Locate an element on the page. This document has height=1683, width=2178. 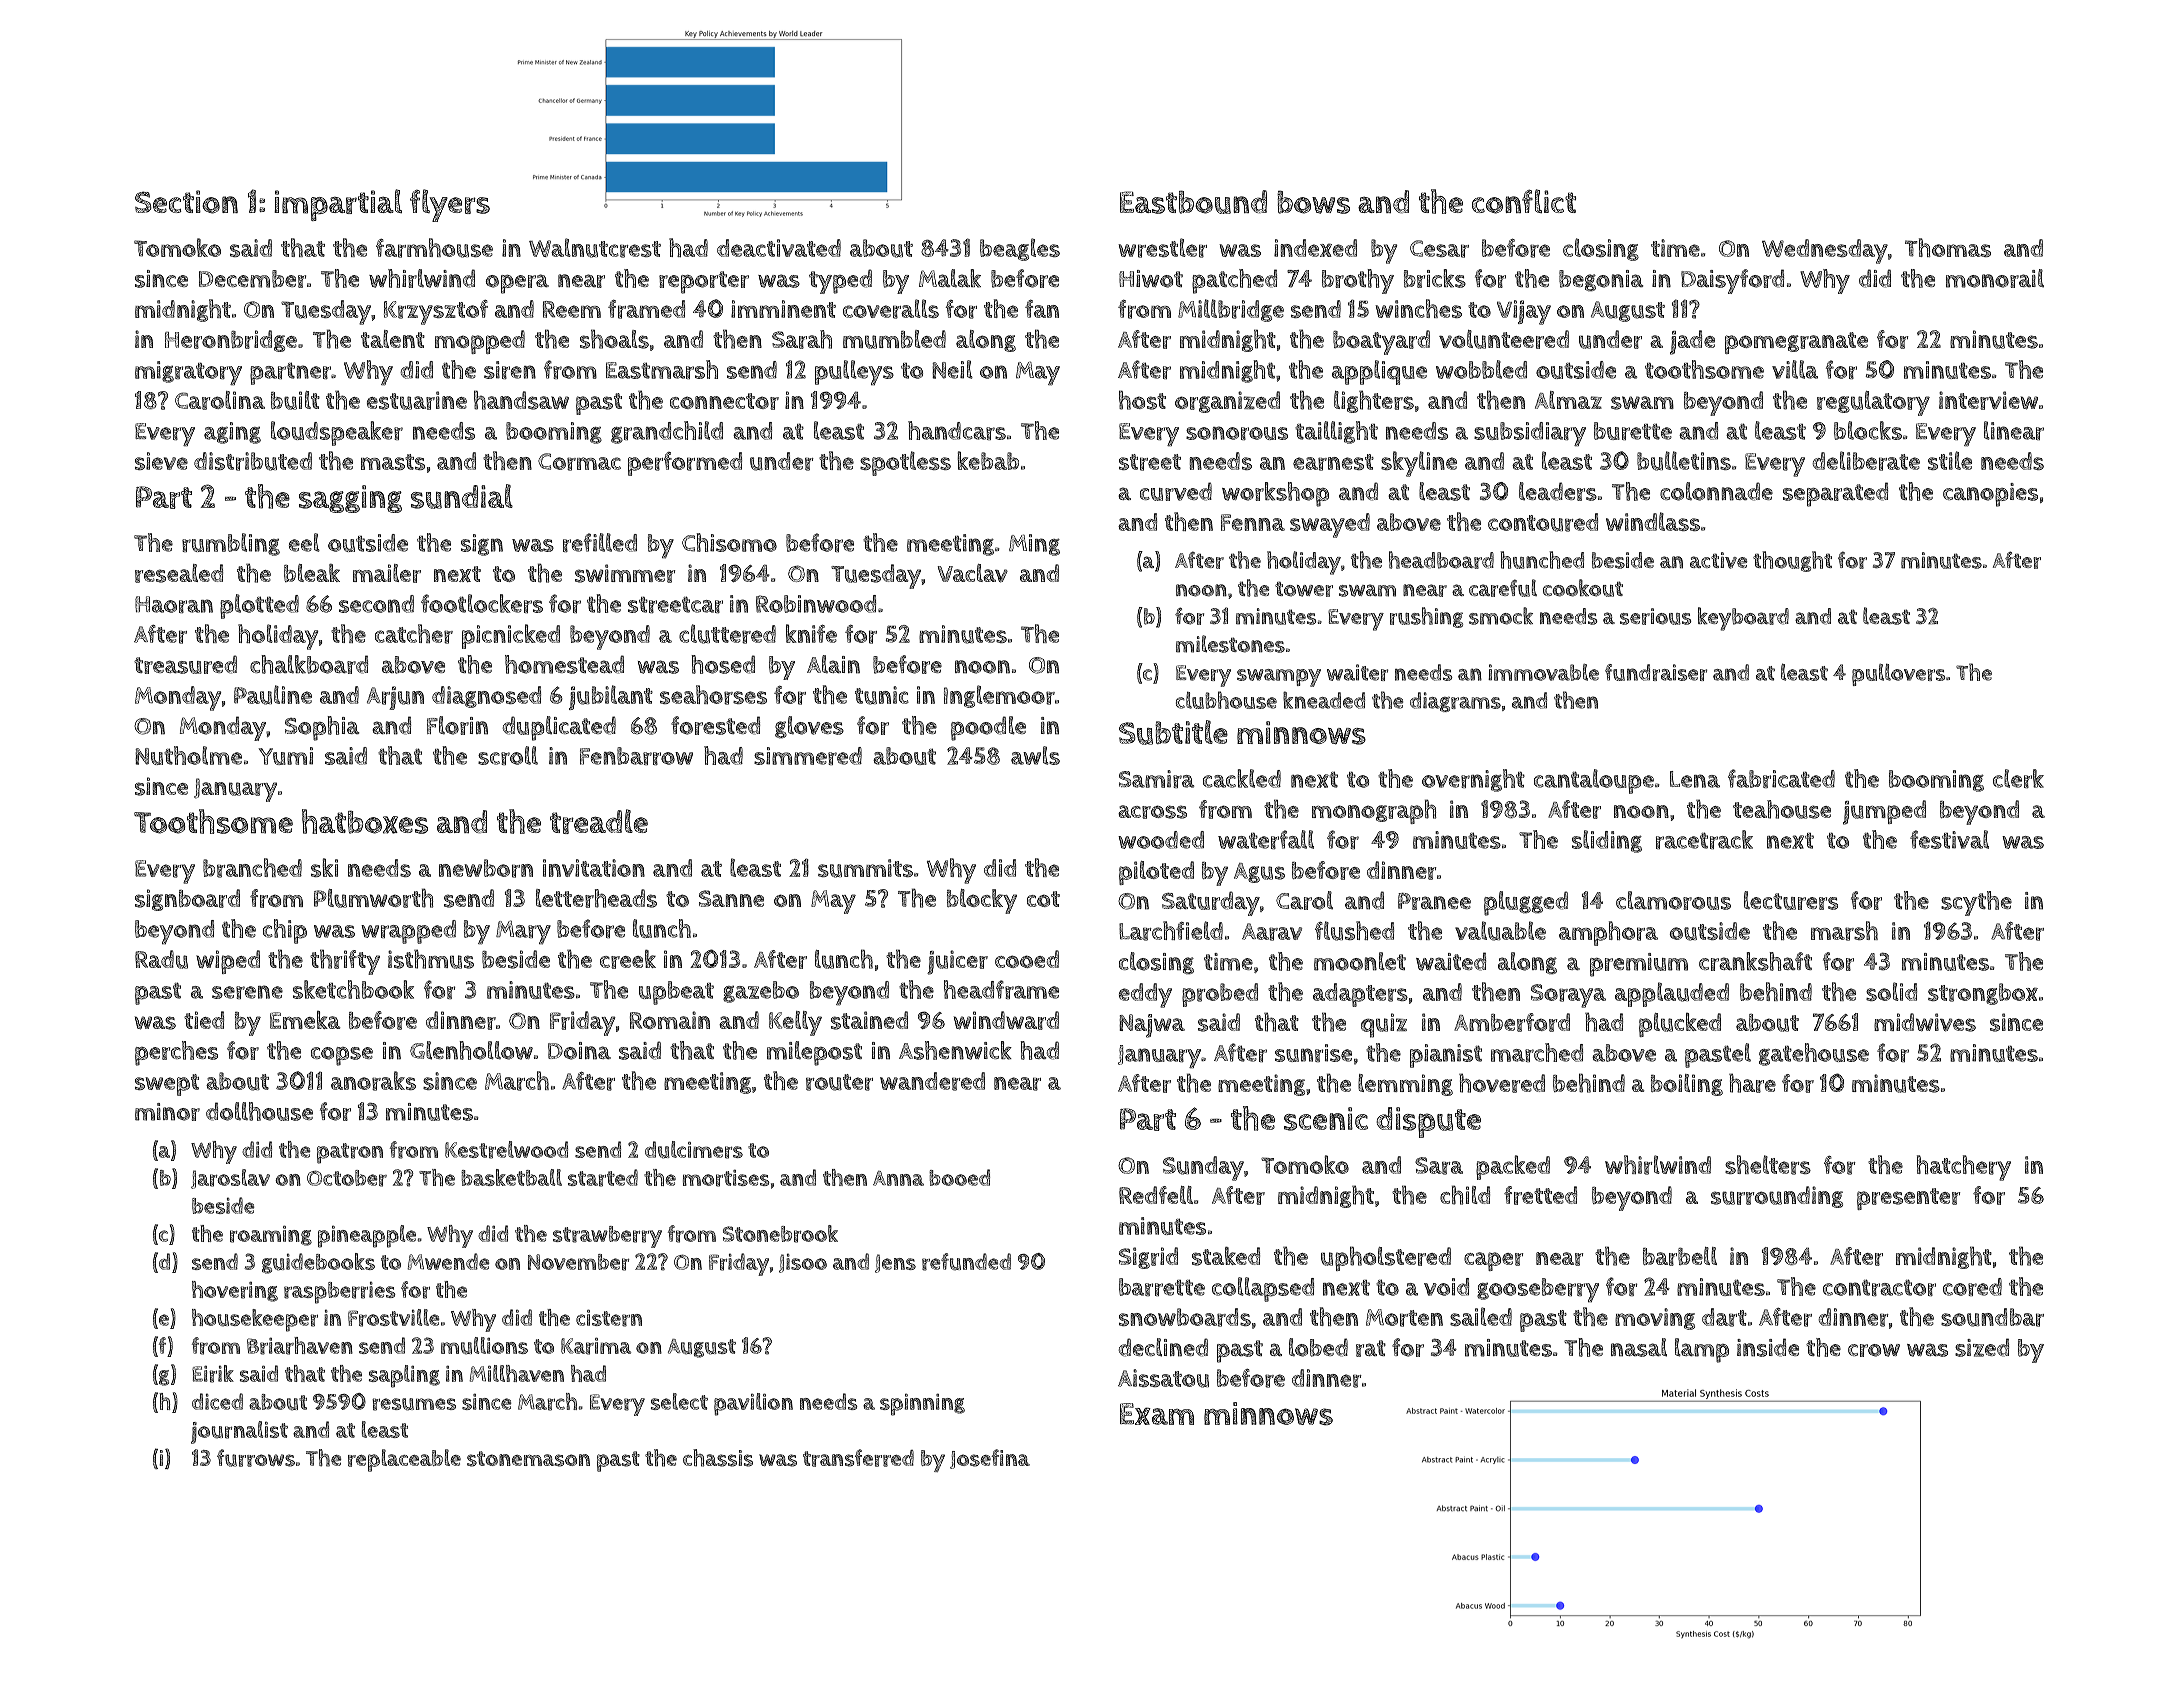
gatehouse is located at coordinates (1814, 1054).
